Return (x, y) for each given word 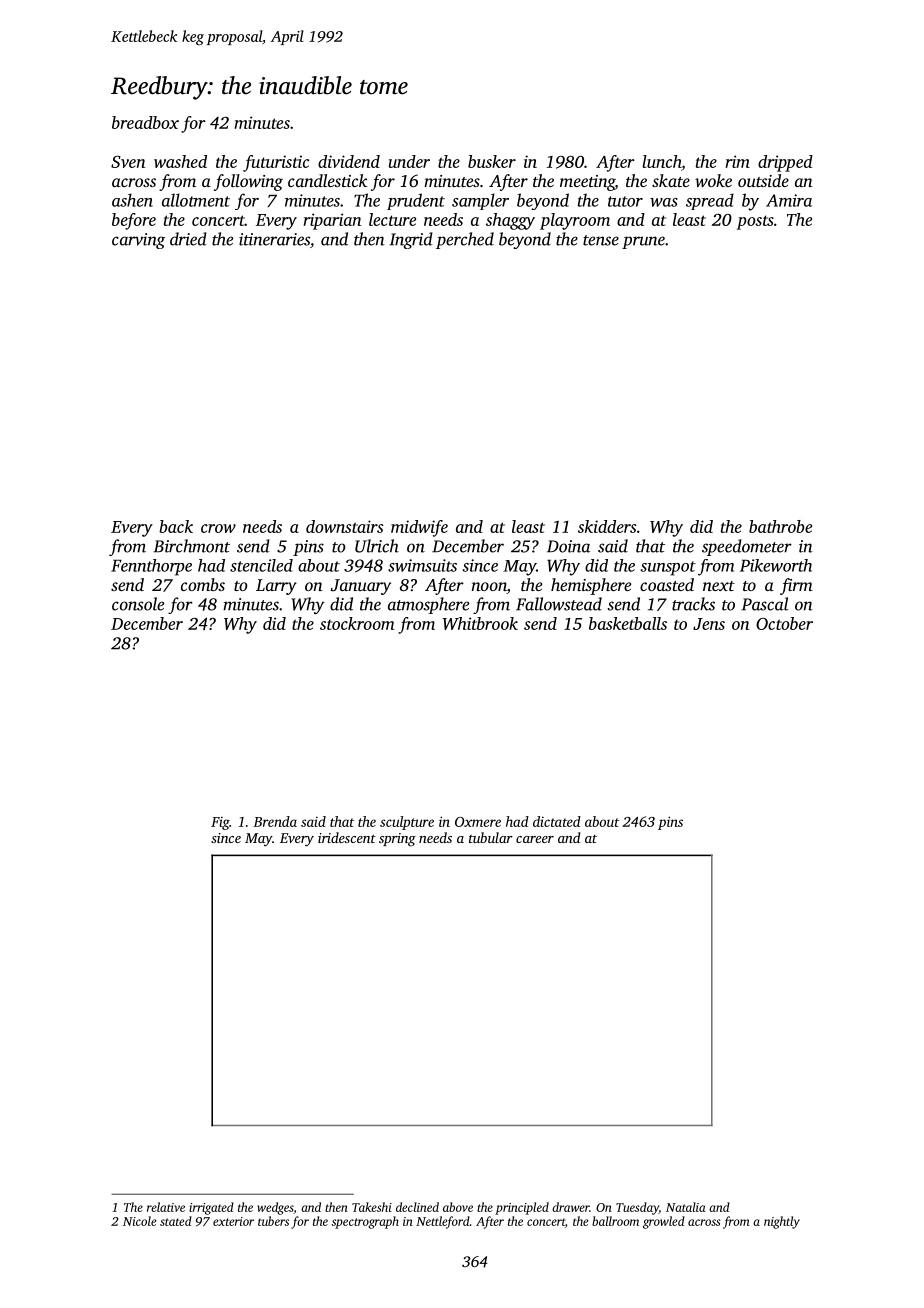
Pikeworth (776, 565)
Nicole (139, 1221)
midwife (419, 528)
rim (737, 161)
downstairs (344, 526)
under (409, 161)
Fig (220, 823)
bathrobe (780, 526)
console (138, 604)
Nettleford (443, 1222)
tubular (491, 837)
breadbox (145, 122)
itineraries (274, 239)
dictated (557, 821)
